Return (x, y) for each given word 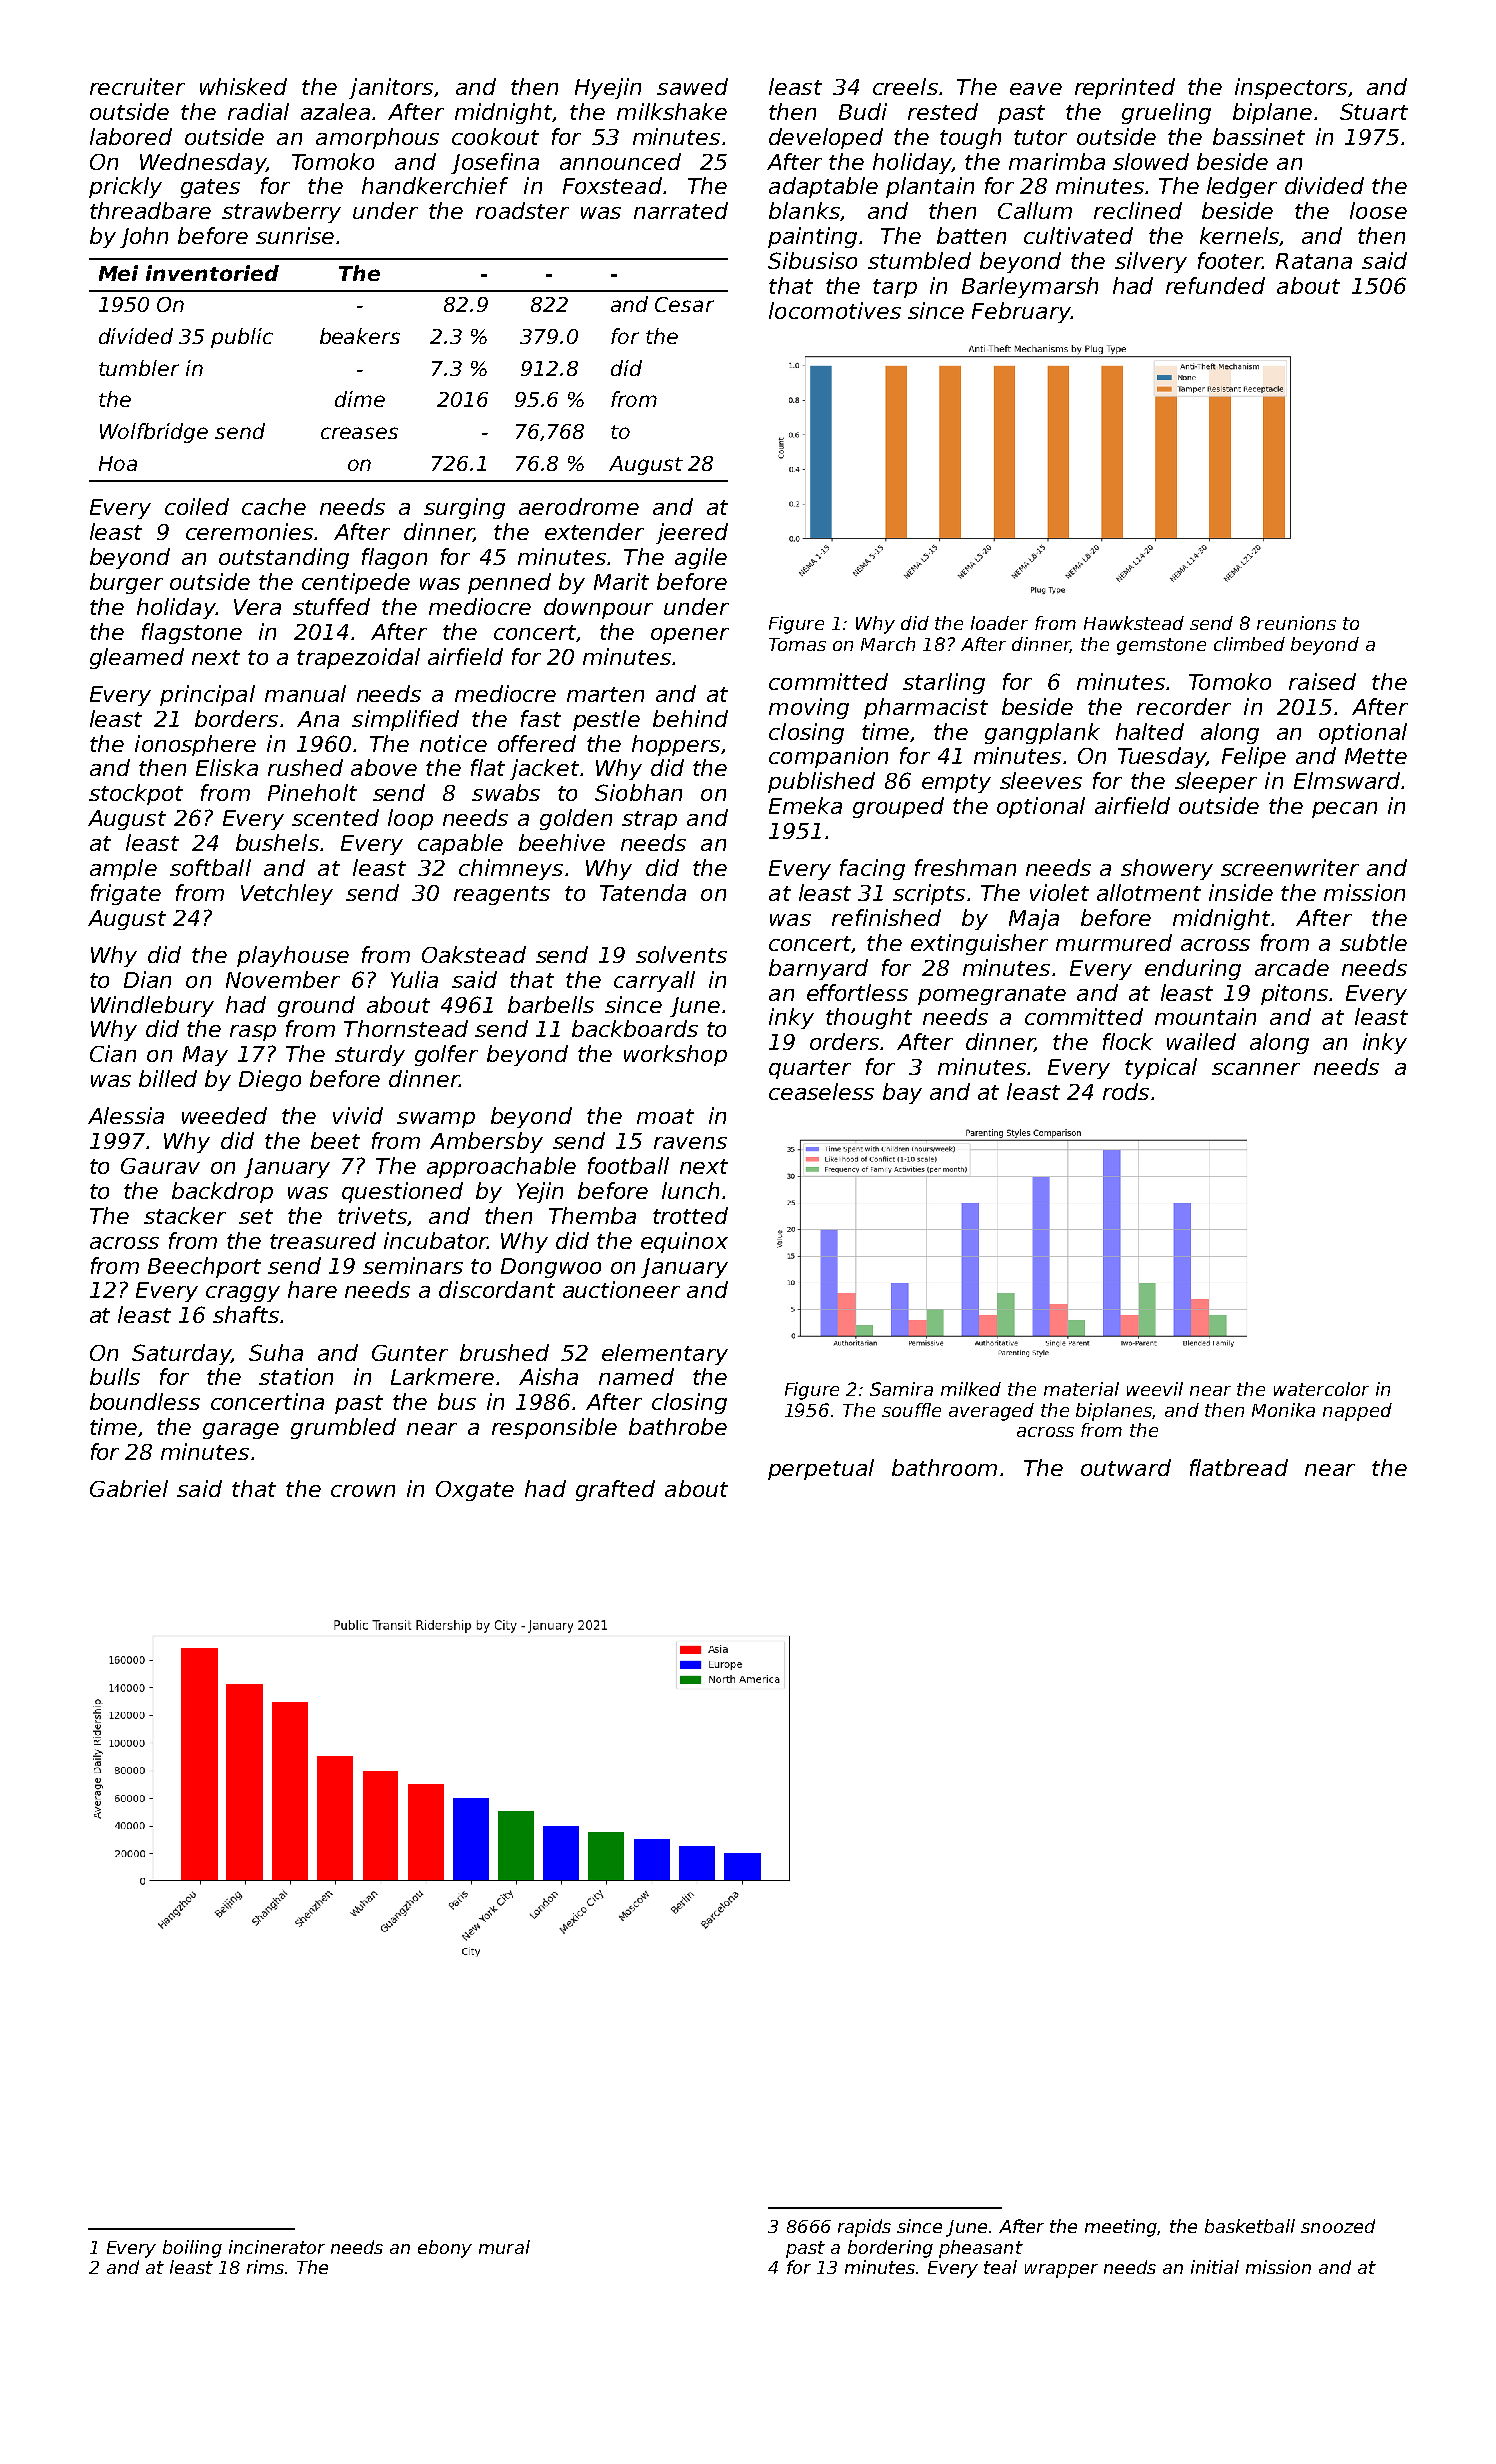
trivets (372, 1215)
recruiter (137, 86)
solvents (681, 954)
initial (1215, 2267)
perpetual (821, 1469)
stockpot (136, 794)
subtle (1373, 942)
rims (265, 2267)
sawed (692, 86)
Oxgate (475, 1491)
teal (1000, 2267)
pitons (1294, 994)
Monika (1283, 1410)
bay (902, 1093)
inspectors (1291, 88)
